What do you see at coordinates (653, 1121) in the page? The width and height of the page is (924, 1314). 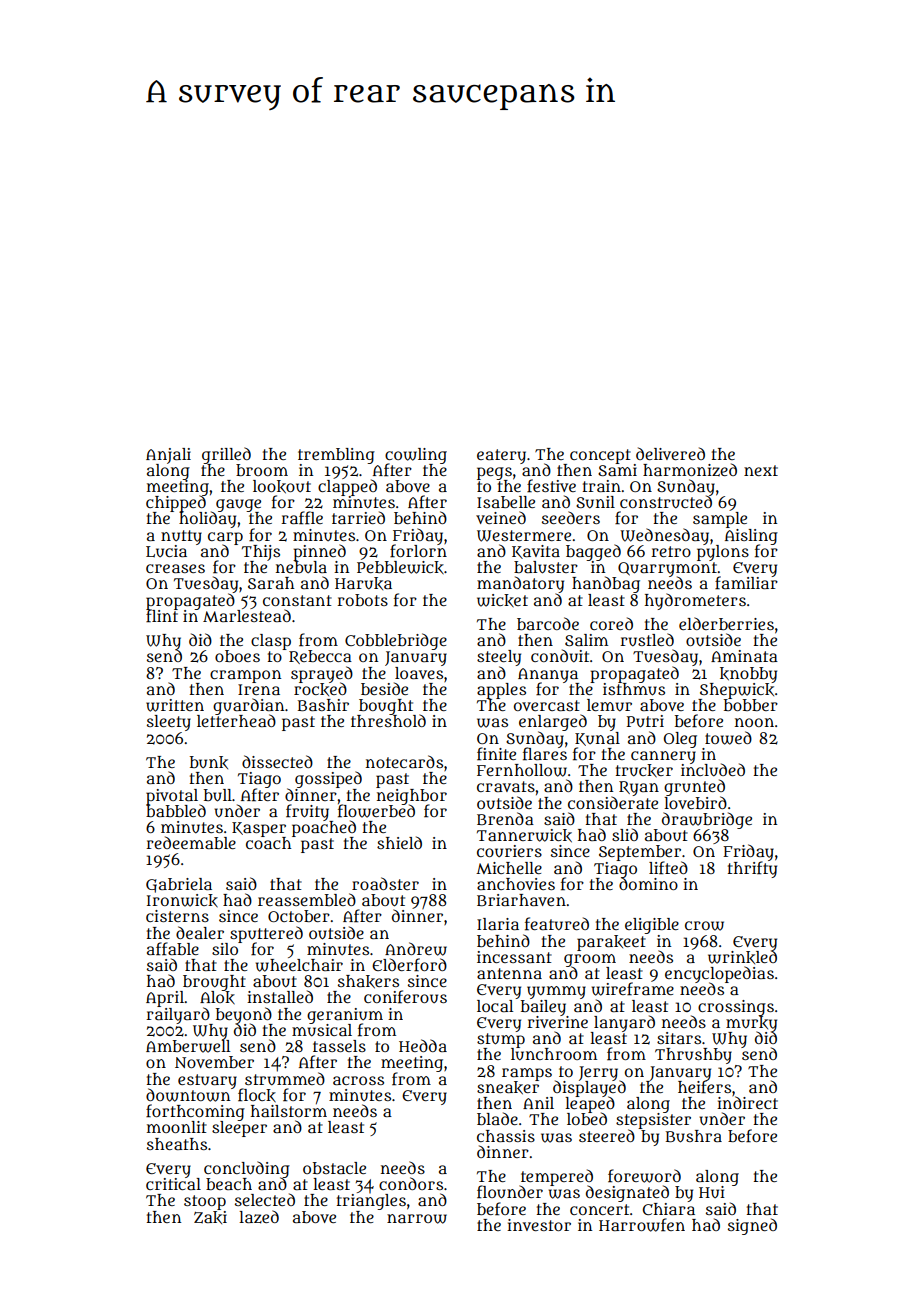 I see `stepsister` at bounding box center [653, 1121].
